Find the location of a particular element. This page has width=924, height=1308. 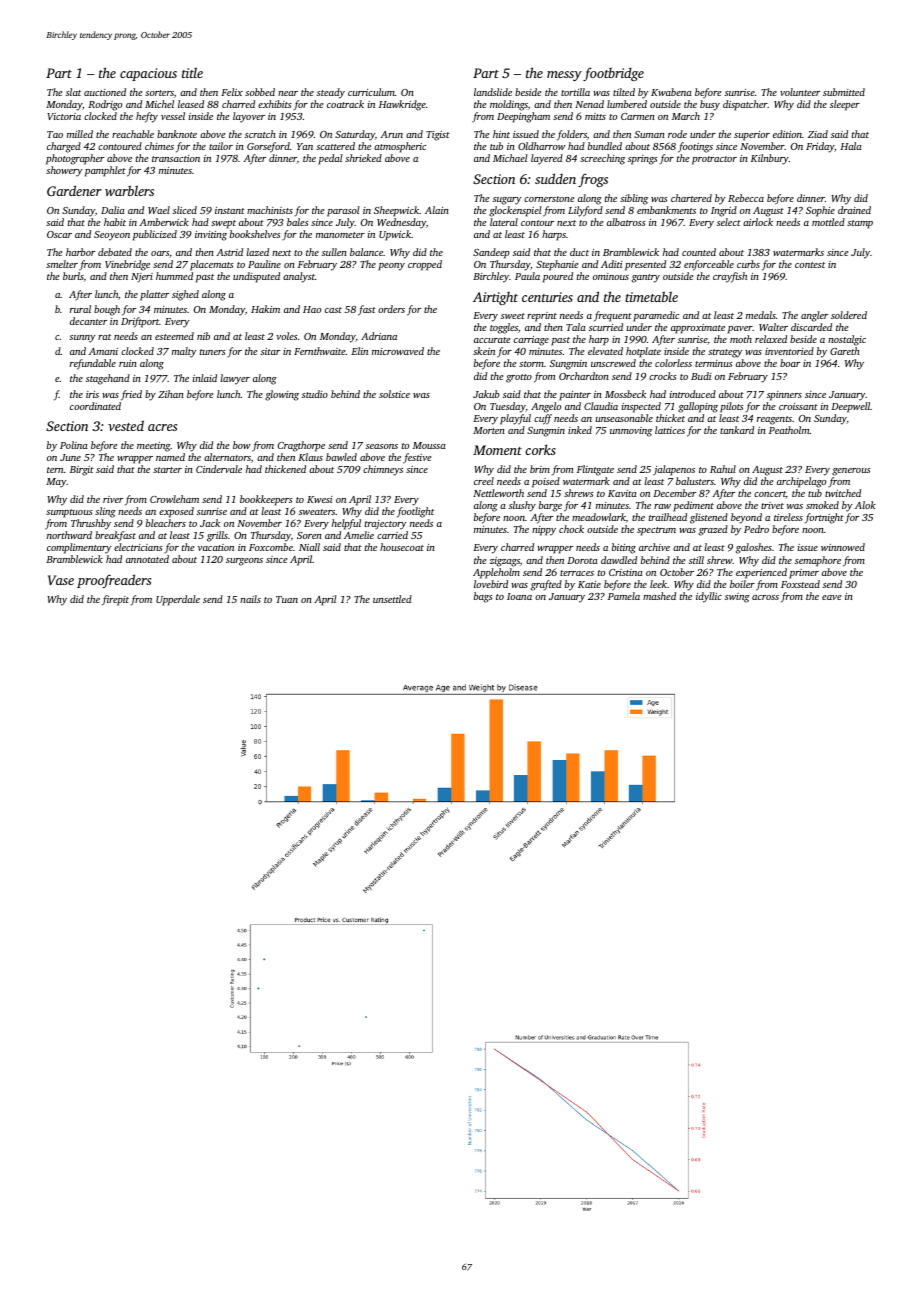

archipelago is located at coordinates (801, 482).
